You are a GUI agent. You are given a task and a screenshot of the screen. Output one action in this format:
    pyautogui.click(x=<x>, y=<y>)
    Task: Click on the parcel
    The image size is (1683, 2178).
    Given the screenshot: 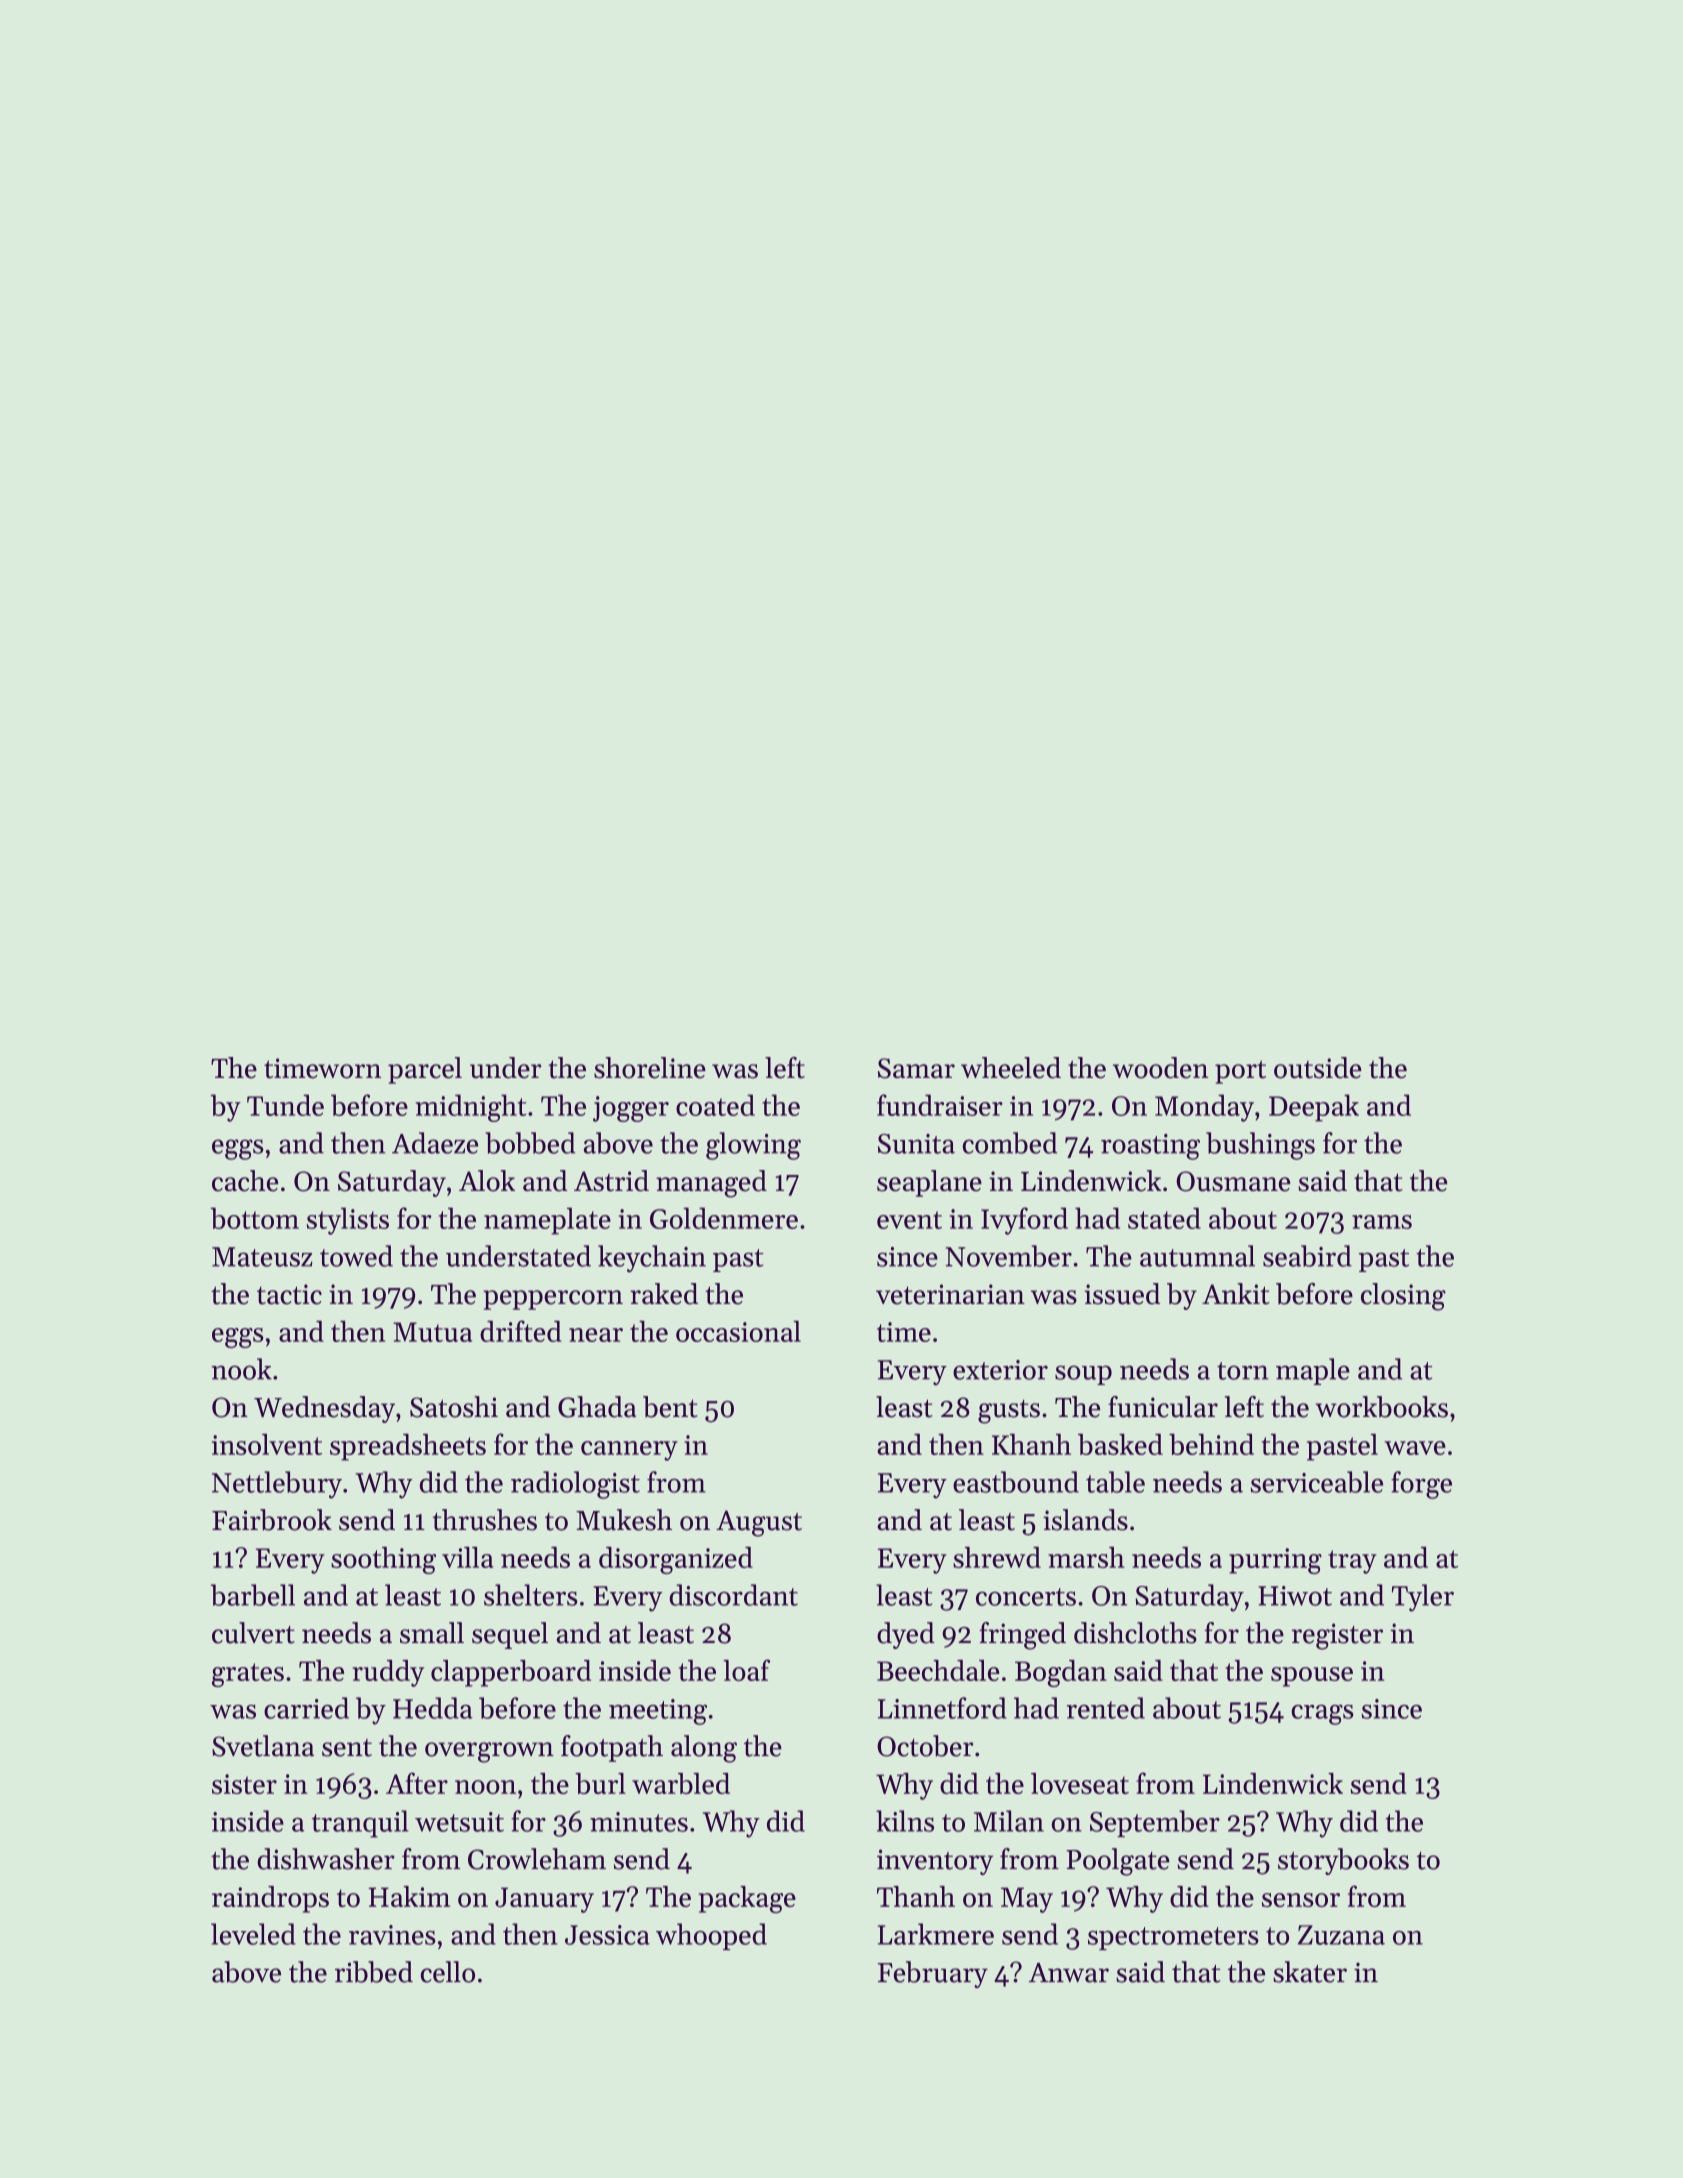 What is the action you would take?
    pyautogui.click(x=425, y=1070)
